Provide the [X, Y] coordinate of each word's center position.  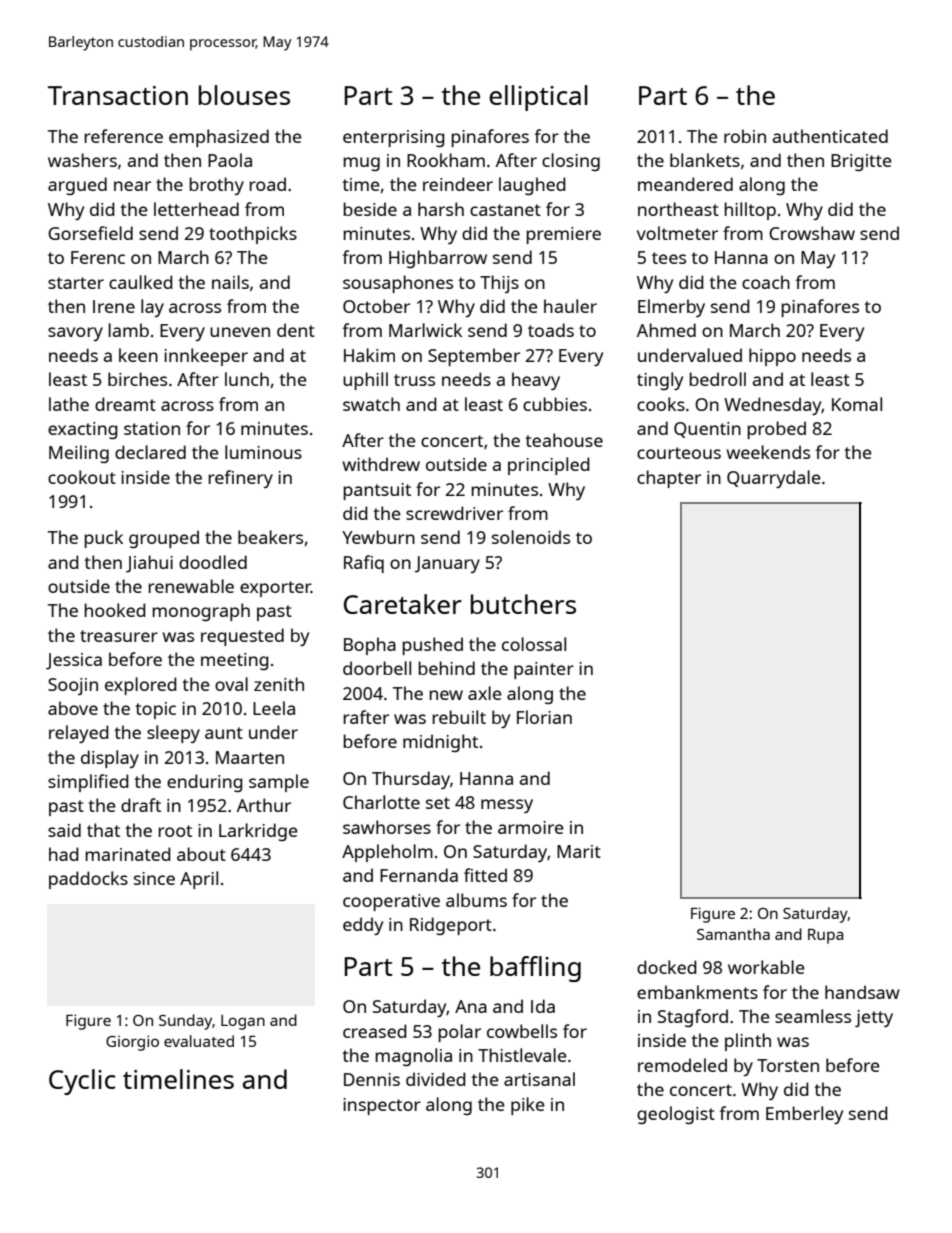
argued [77, 186]
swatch [371, 404]
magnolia [413, 1057]
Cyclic [82, 1082]
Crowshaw [812, 233]
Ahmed [666, 330]
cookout [82, 477]
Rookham [446, 160]
